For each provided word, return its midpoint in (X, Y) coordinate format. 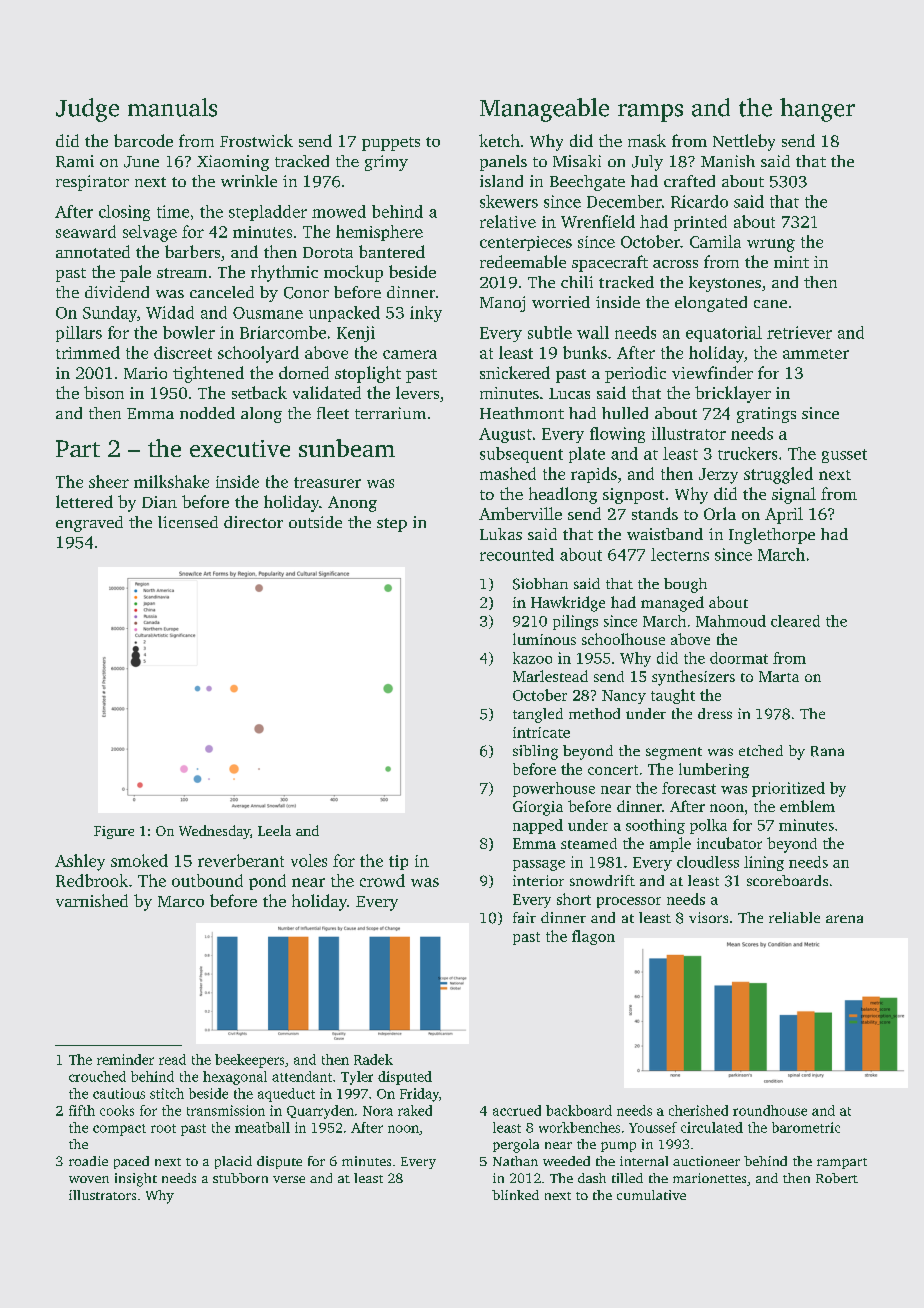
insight (136, 1180)
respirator (92, 183)
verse (289, 1179)
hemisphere (379, 233)
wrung (771, 245)
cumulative (651, 1195)
